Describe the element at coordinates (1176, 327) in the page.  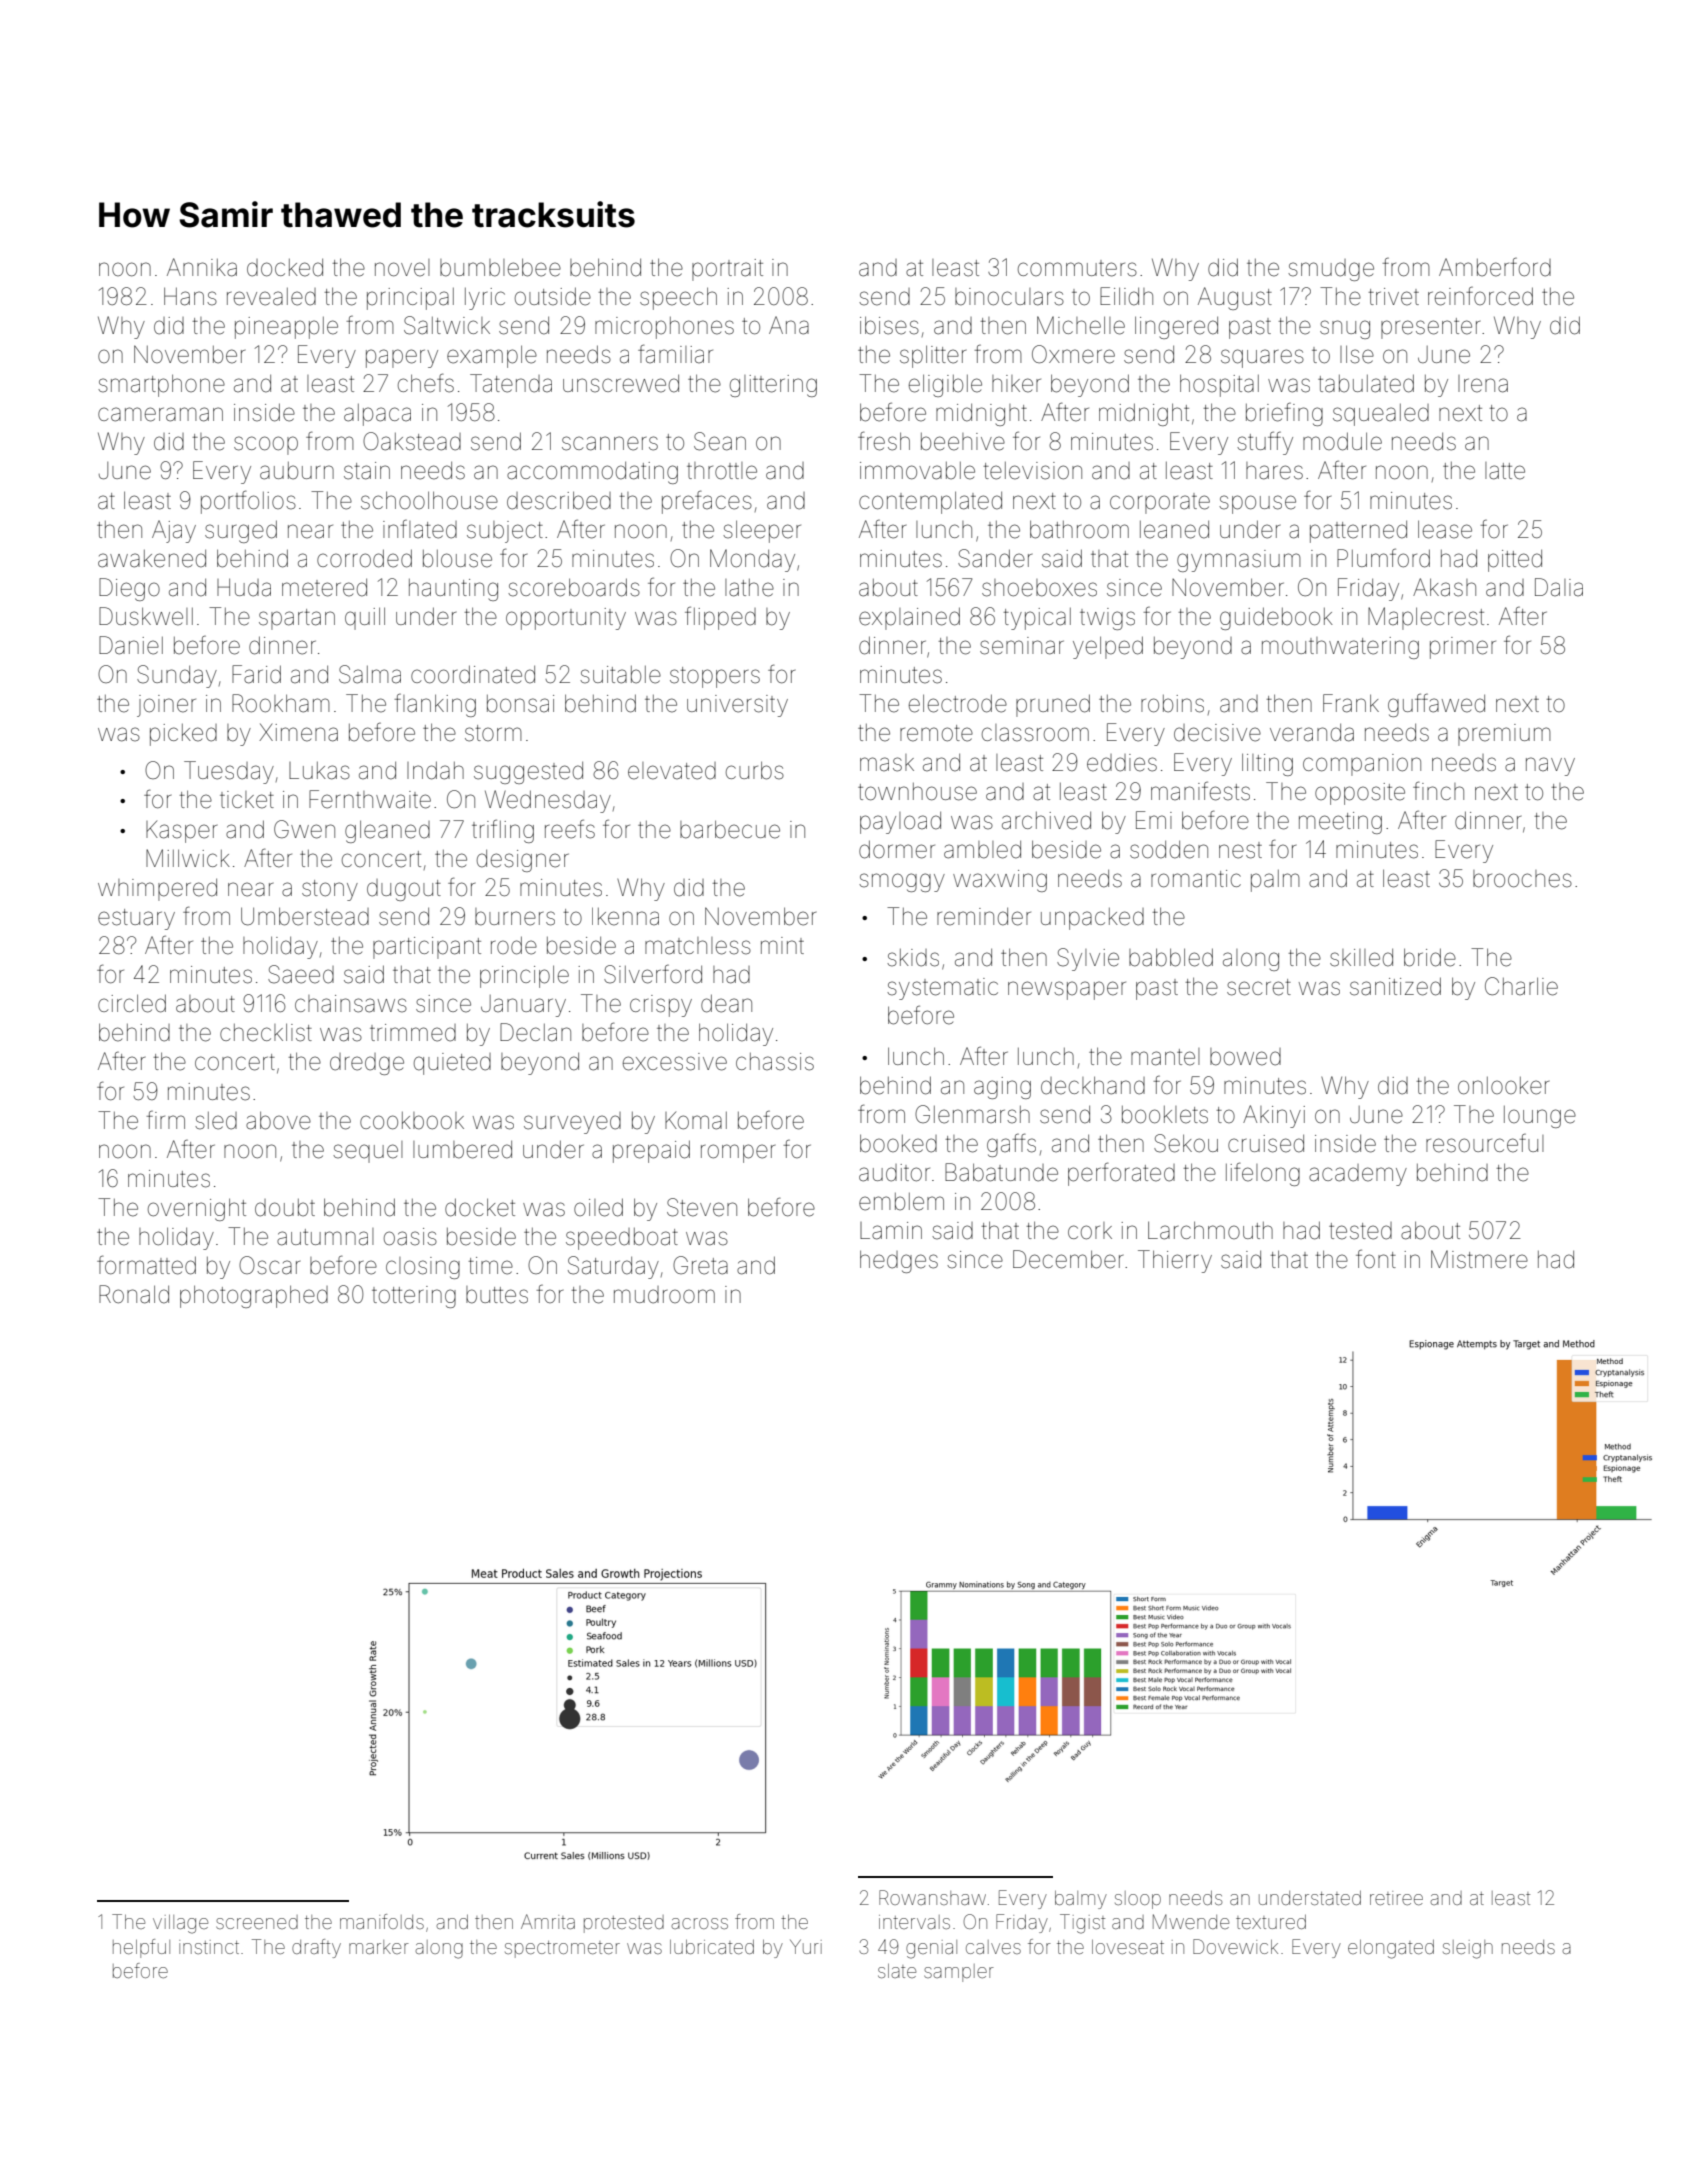
I see `lingered` at that location.
